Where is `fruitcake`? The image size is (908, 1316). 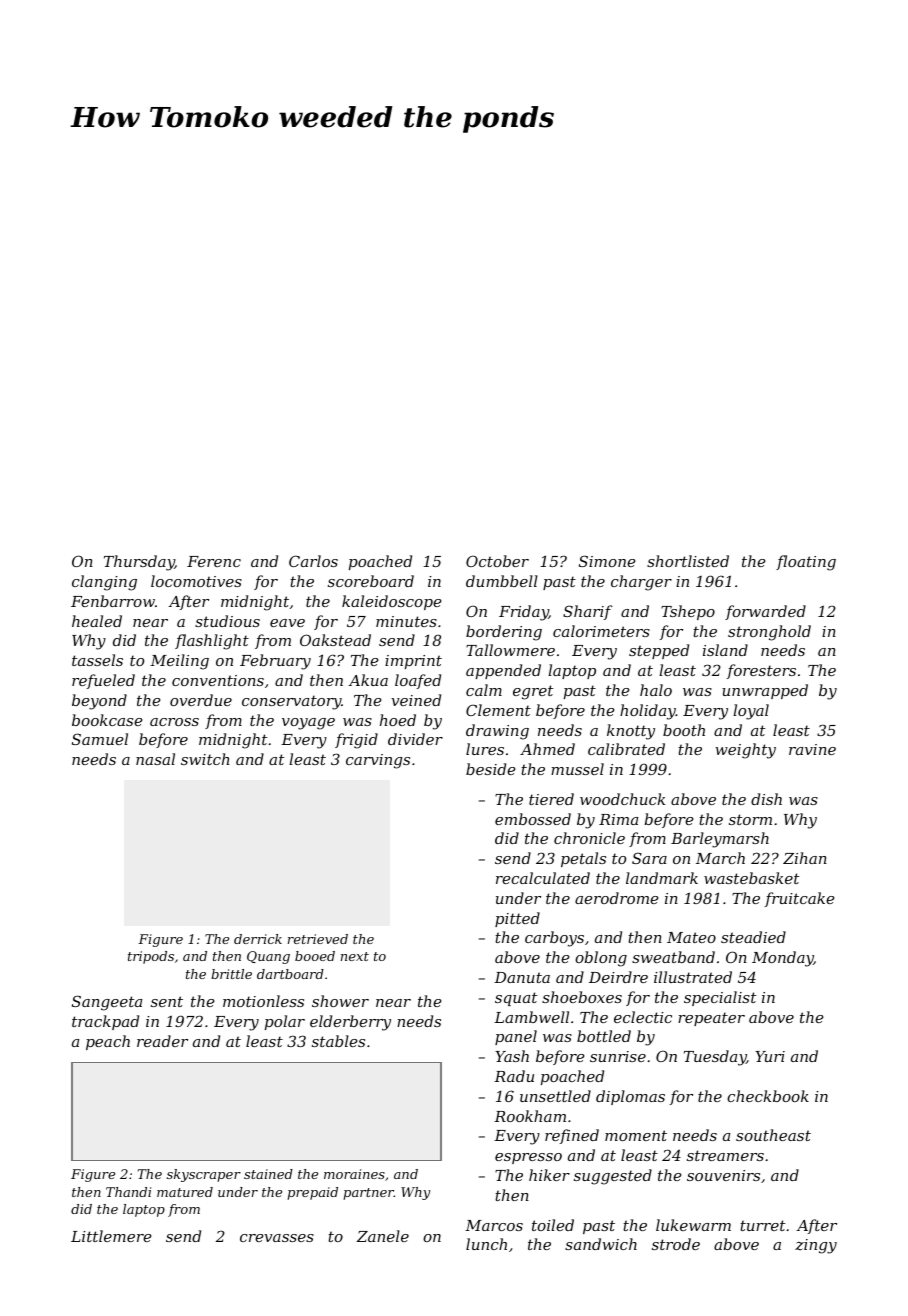 fruitcake is located at coordinates (799, 899).
